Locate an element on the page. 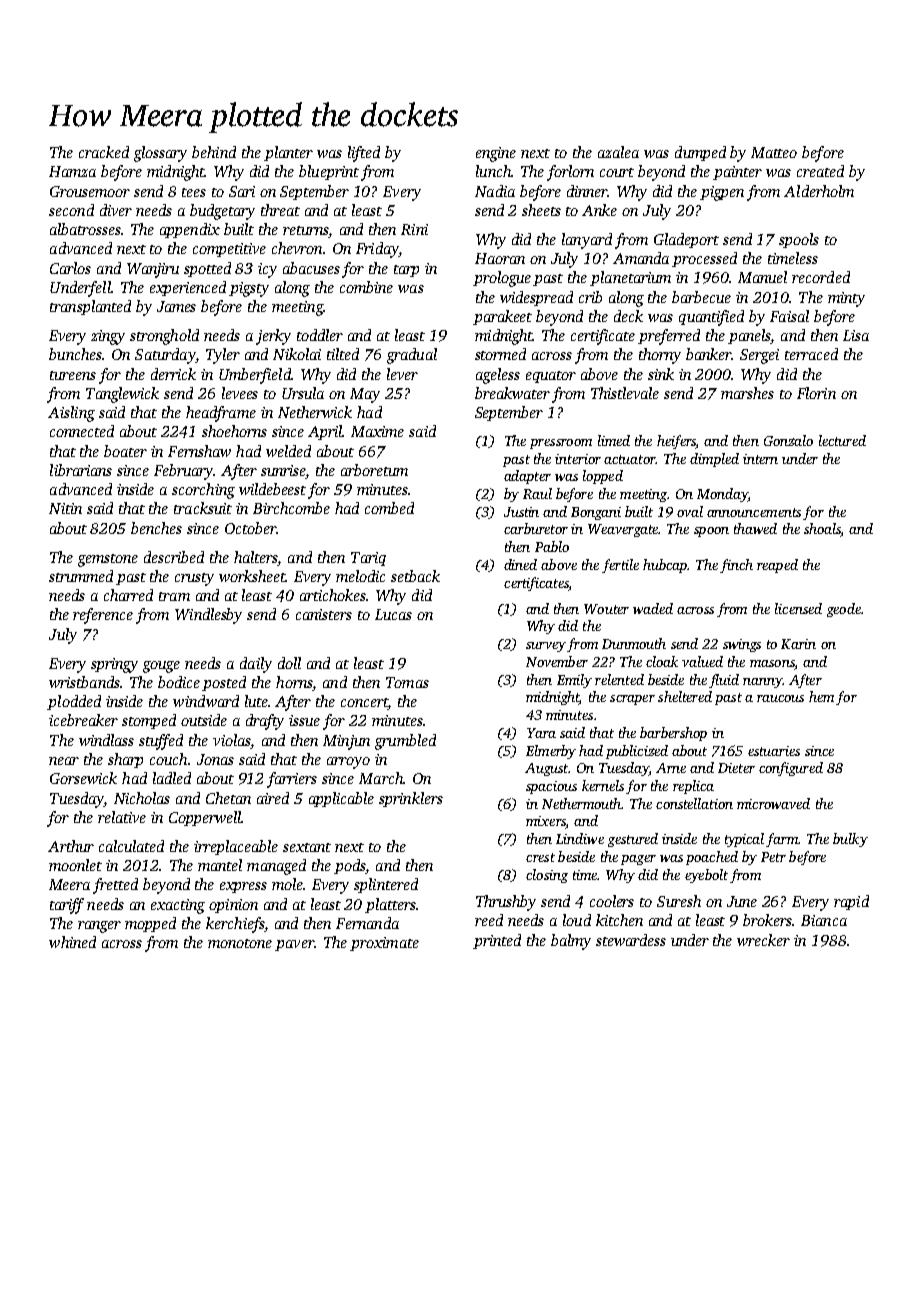 Image resolution: width=924 pixels, height=1308 pixels. fretted is located at coordinates (115, 886).
